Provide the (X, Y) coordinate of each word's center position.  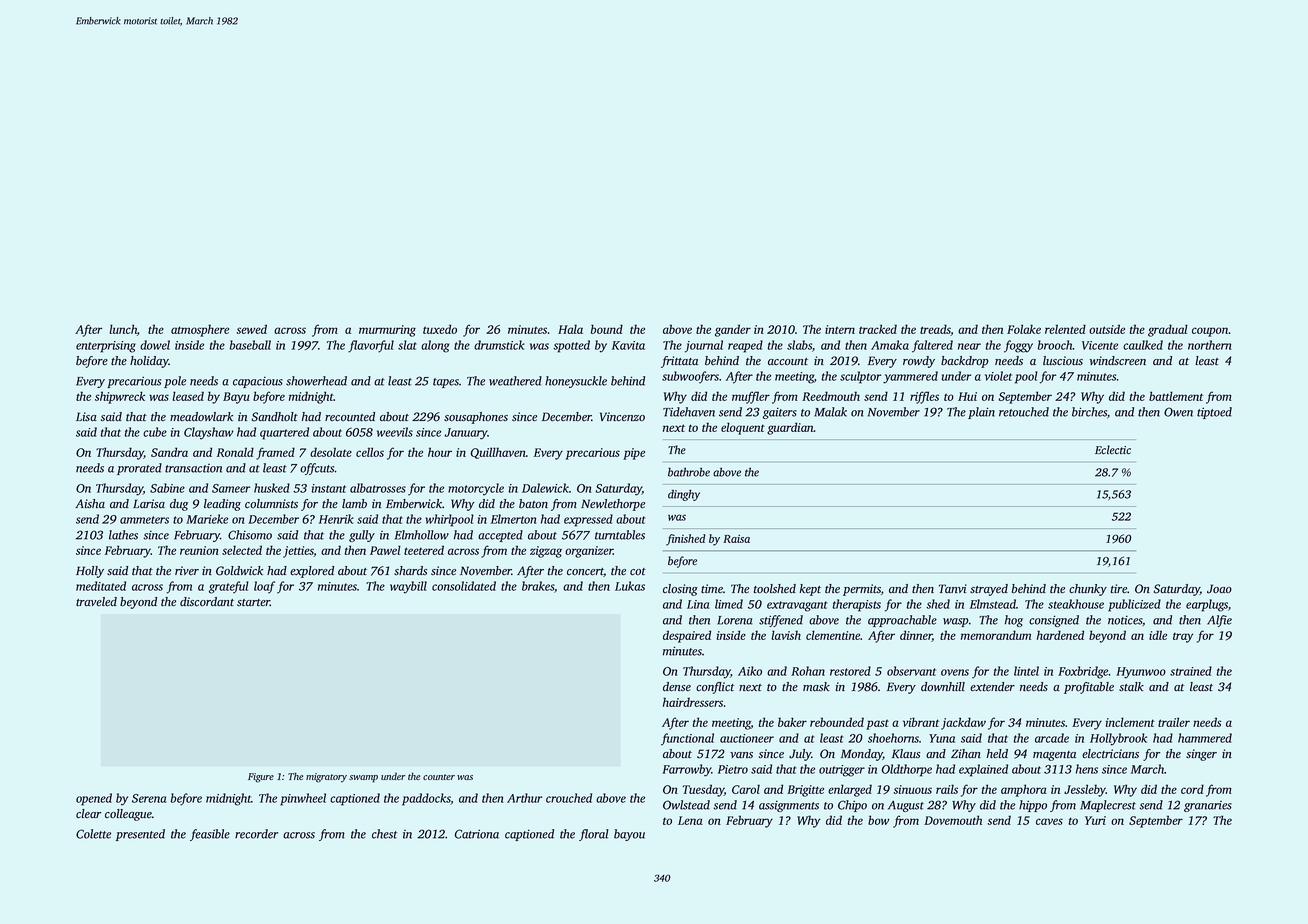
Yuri (1095, 820)
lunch (123, 329)
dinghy (684, 495)
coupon (1210, 332)
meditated (101, 586)
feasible (210, 835)
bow (878, 820)
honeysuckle (576, 382)
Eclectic (1113, 449)
